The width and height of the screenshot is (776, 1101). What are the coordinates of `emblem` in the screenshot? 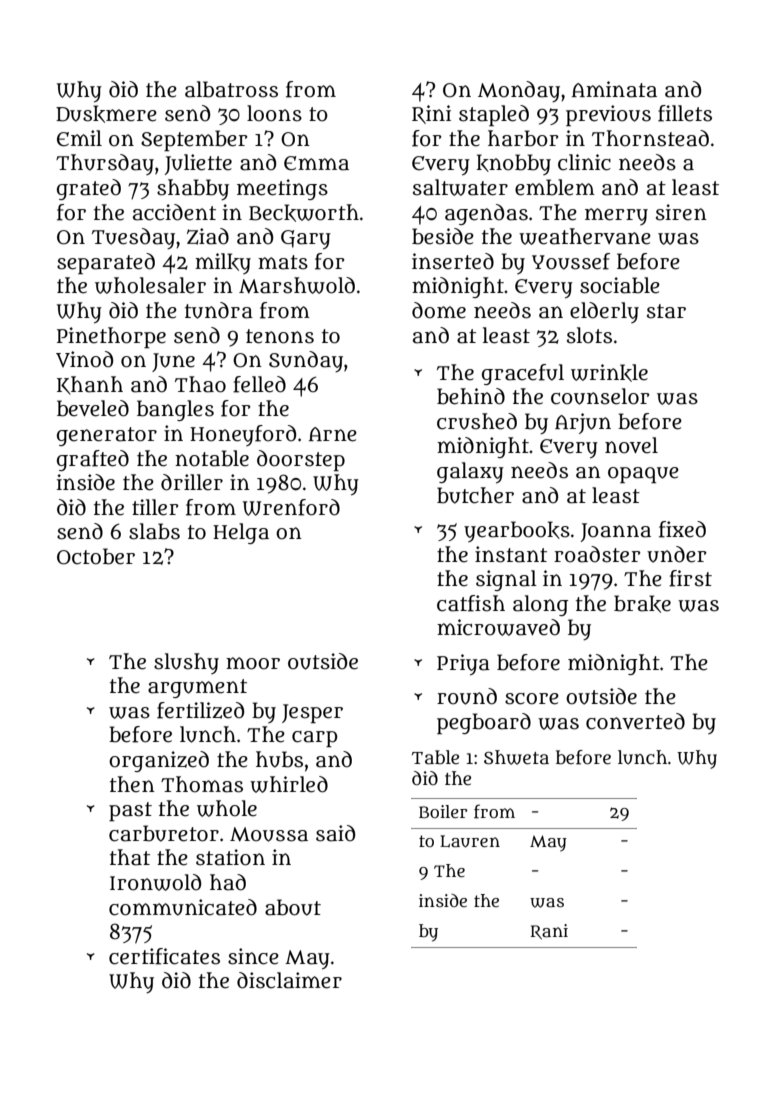 It's located at (555, 187).
